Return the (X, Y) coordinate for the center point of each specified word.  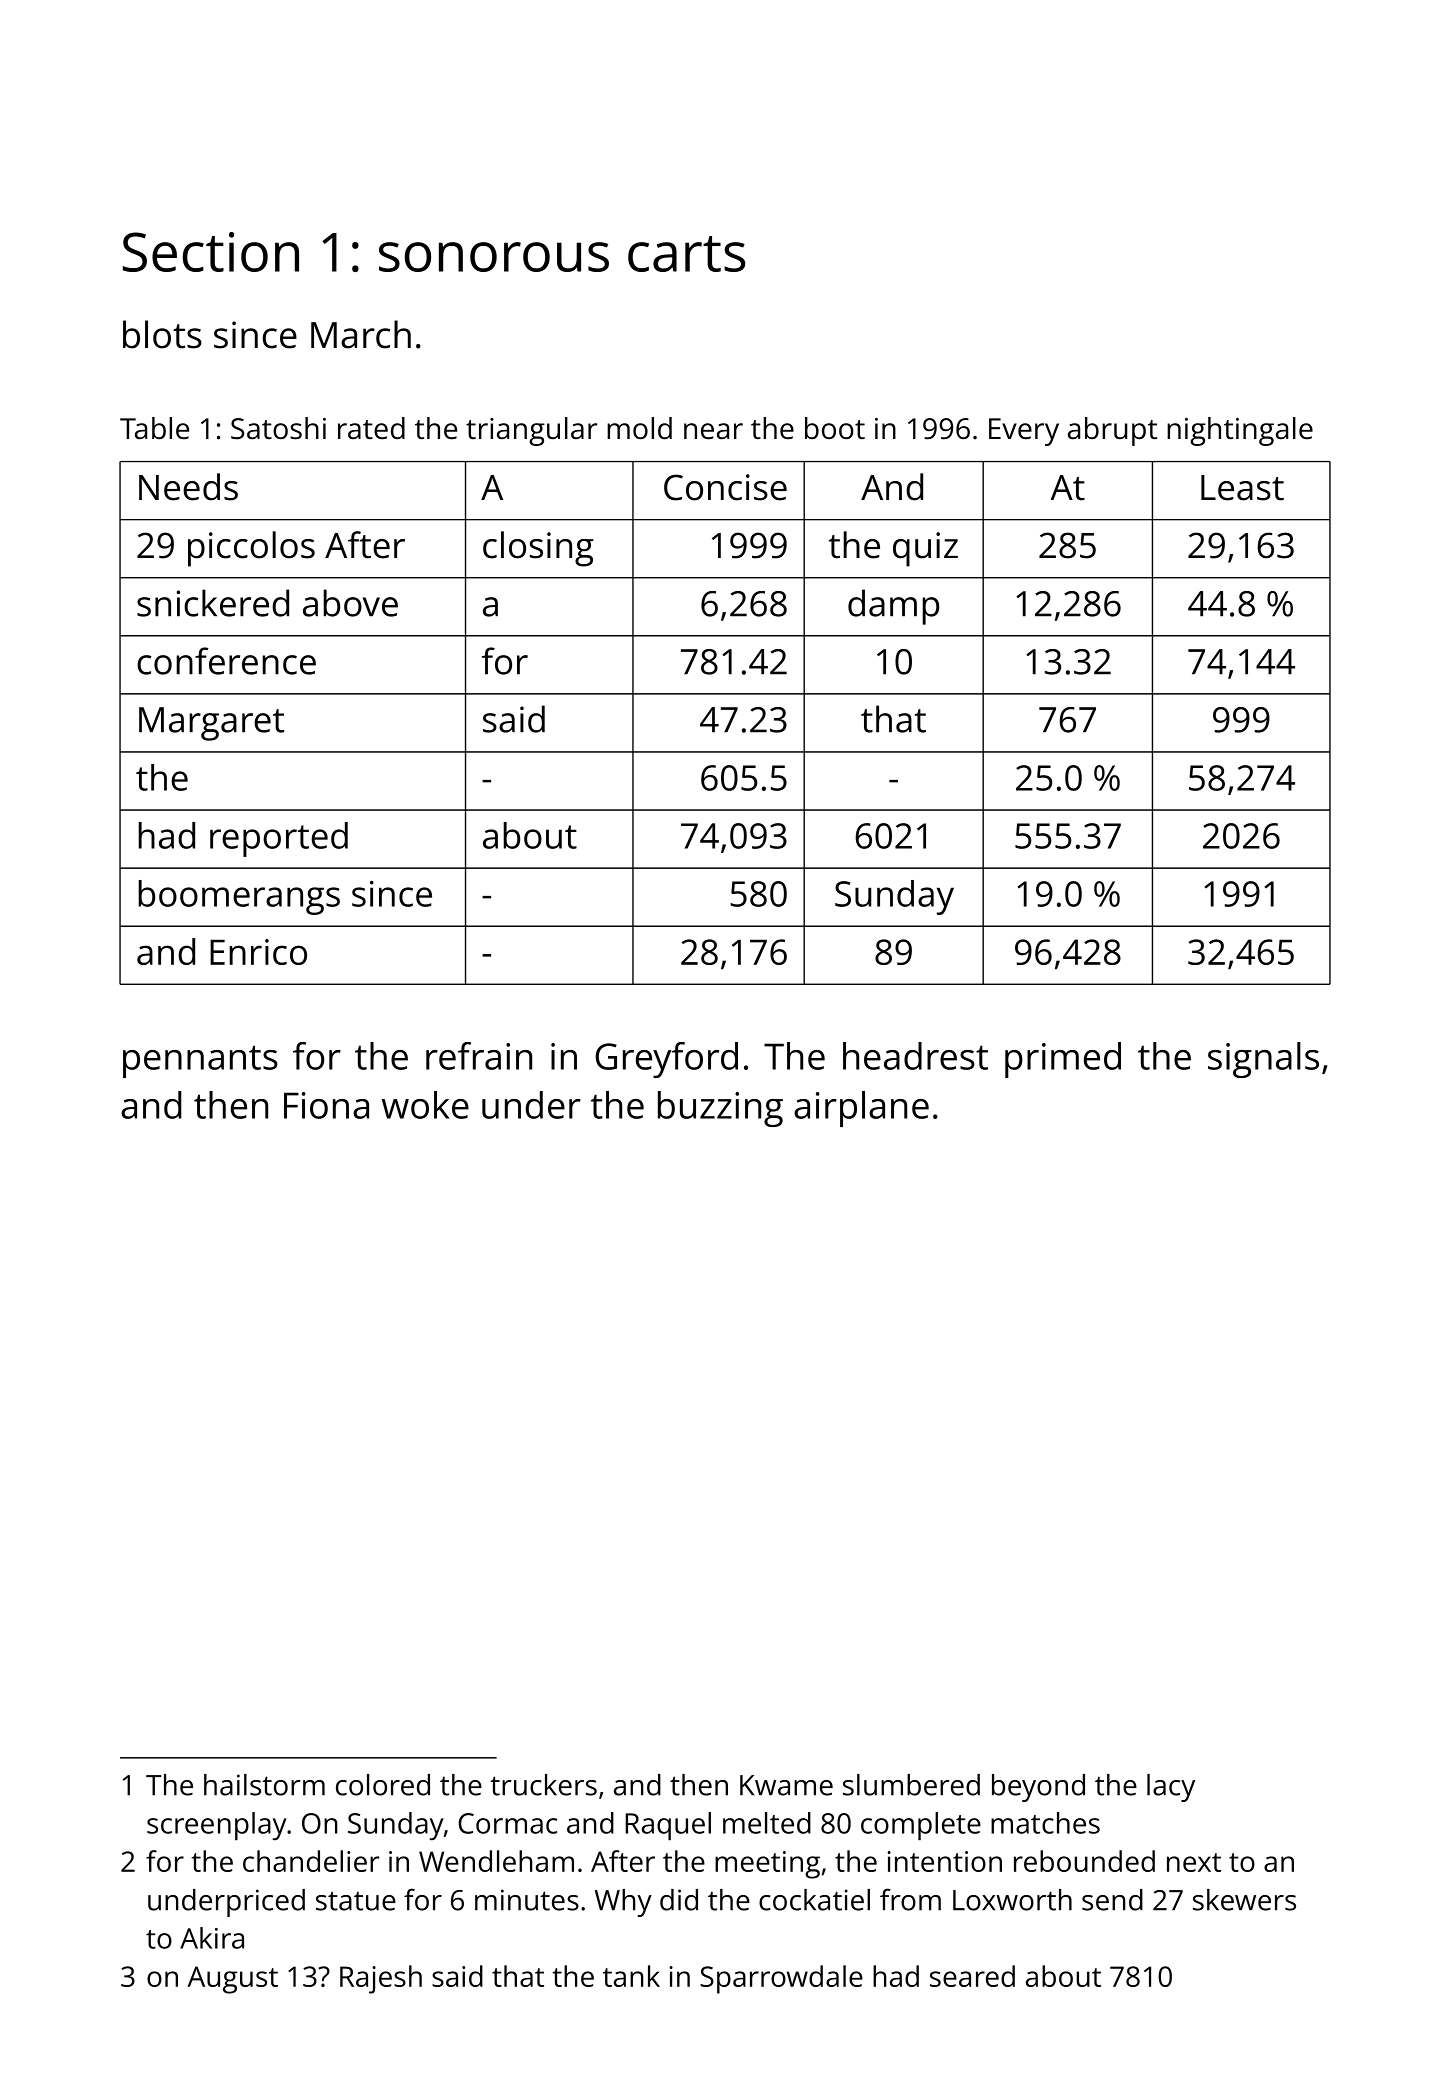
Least (1242, 488)
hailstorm (264, 1785)
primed (1063, 1060)
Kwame (786, 1785)
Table (154, 428)
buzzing (720, 1109)
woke (425, 1105)
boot (835, 428)
